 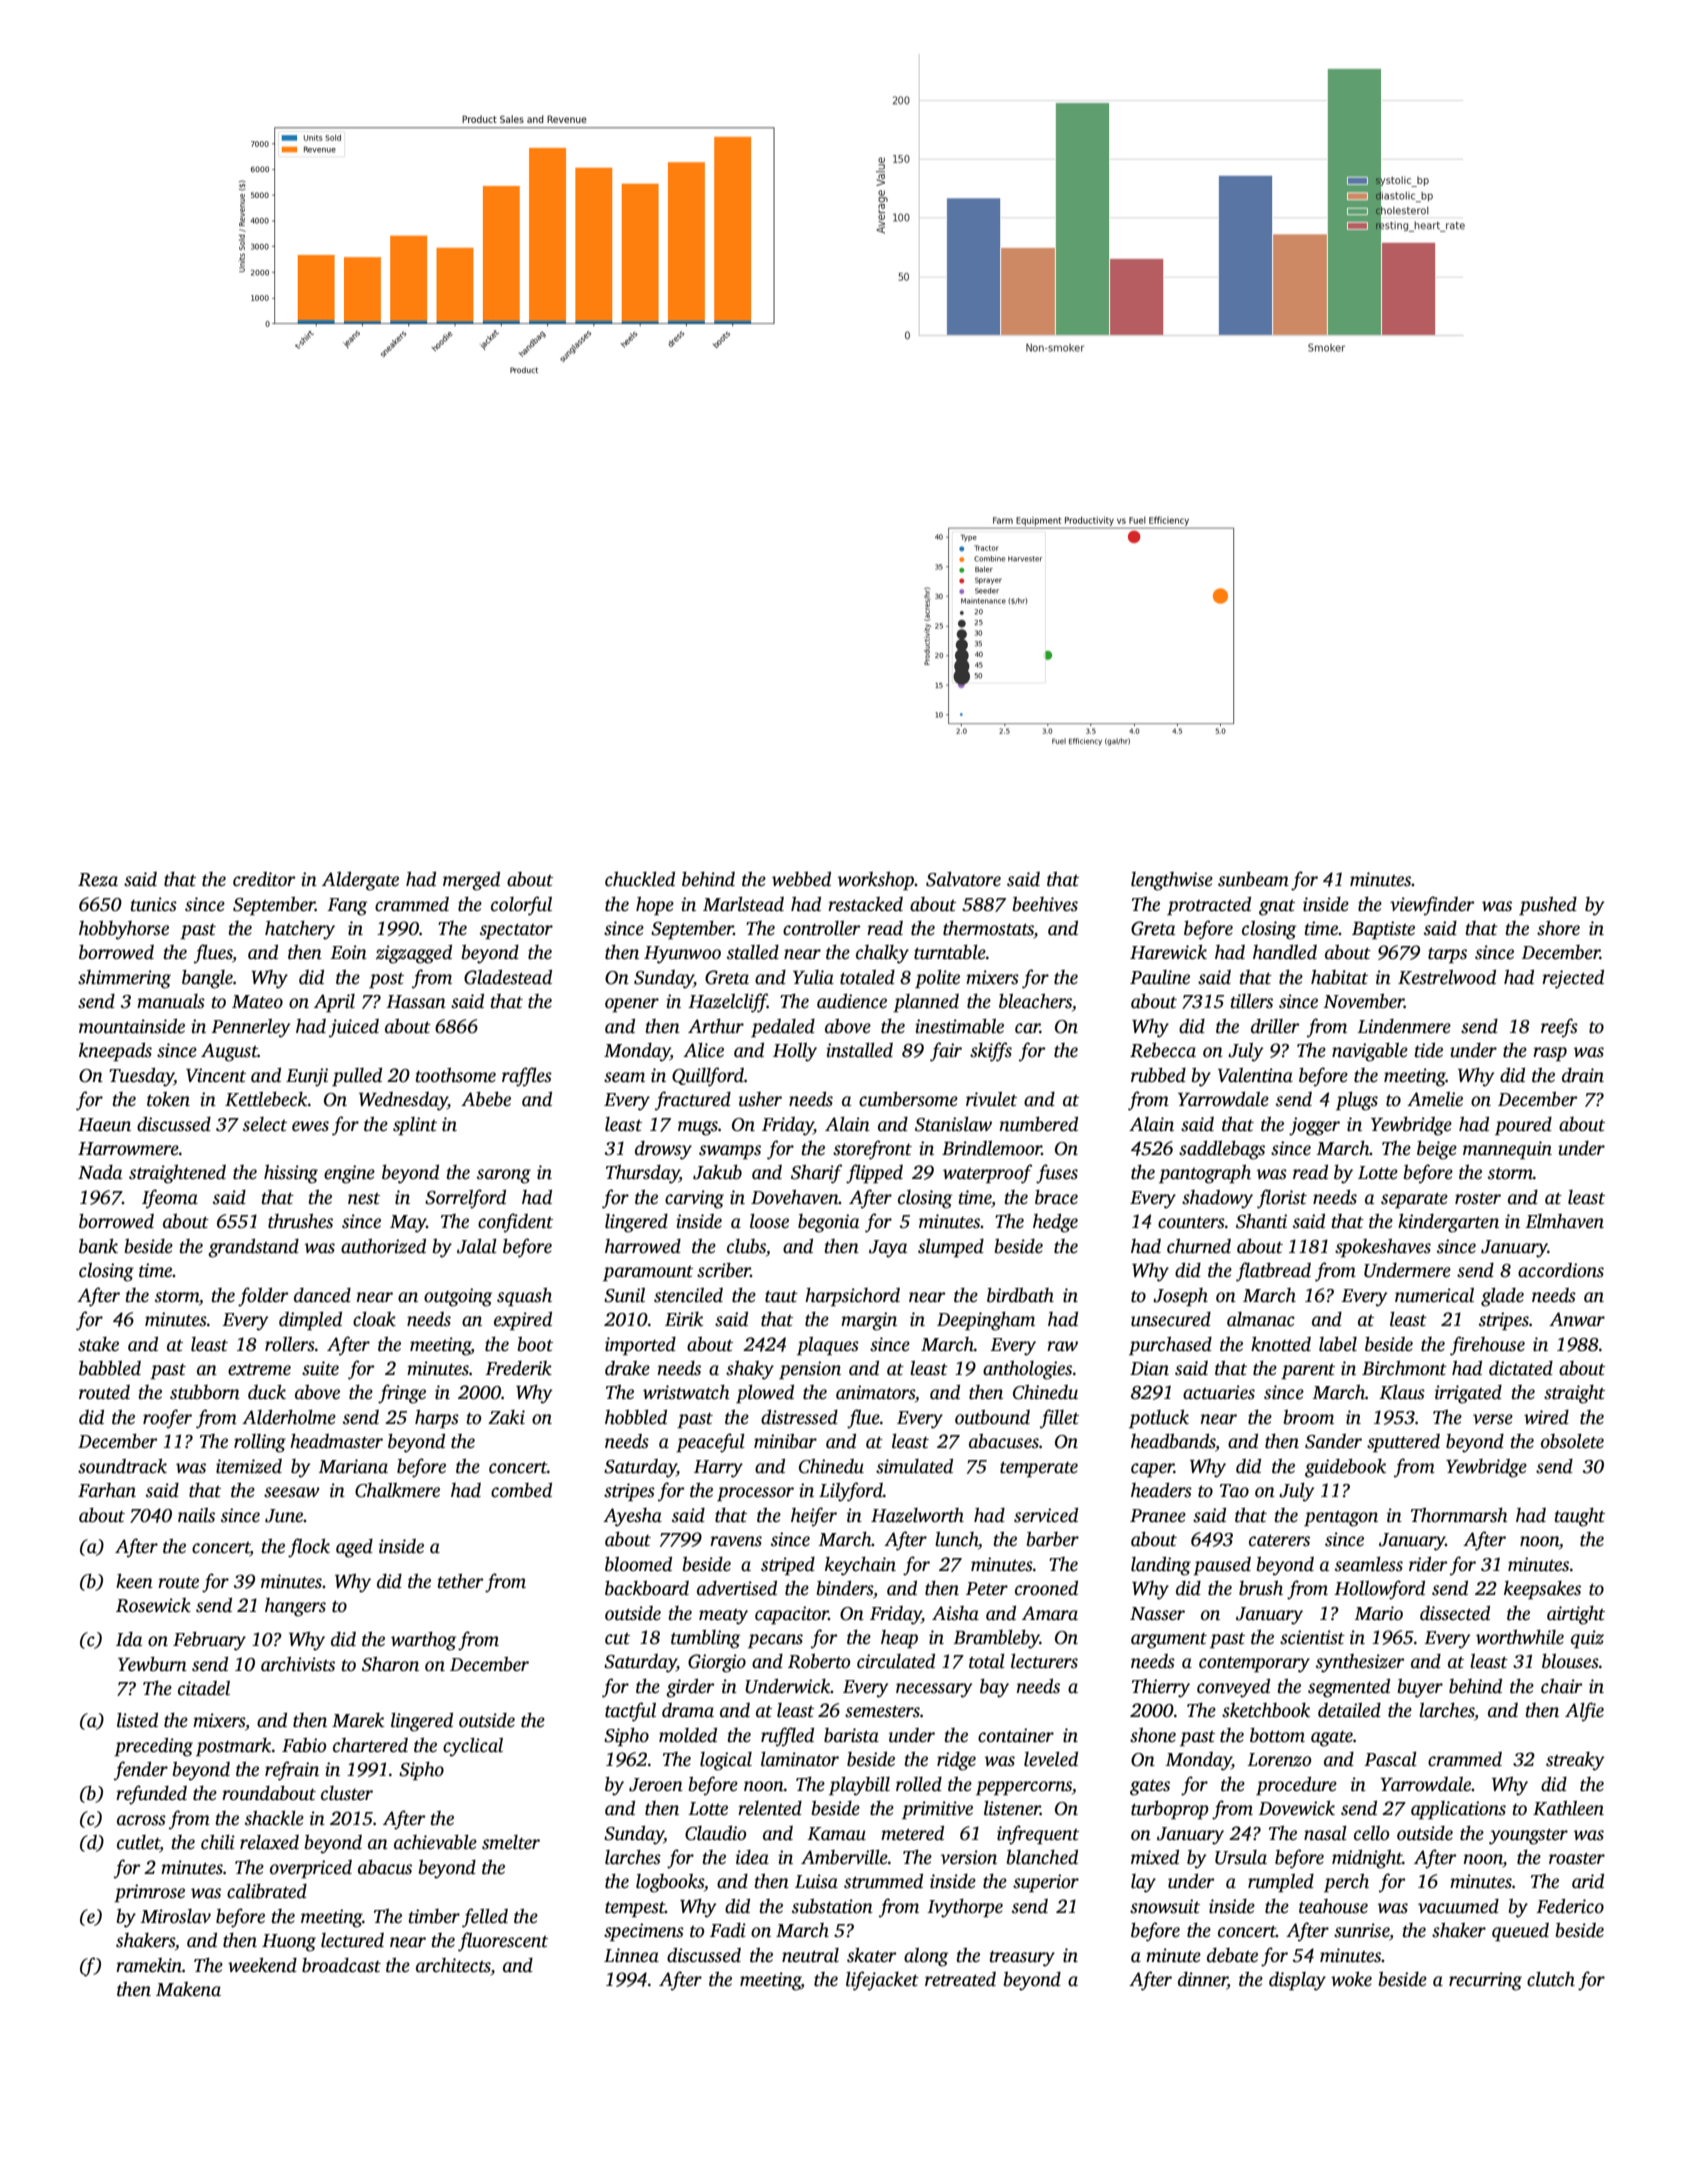 I want to click on spokeshaves, so click(x=1383, y=1248).
